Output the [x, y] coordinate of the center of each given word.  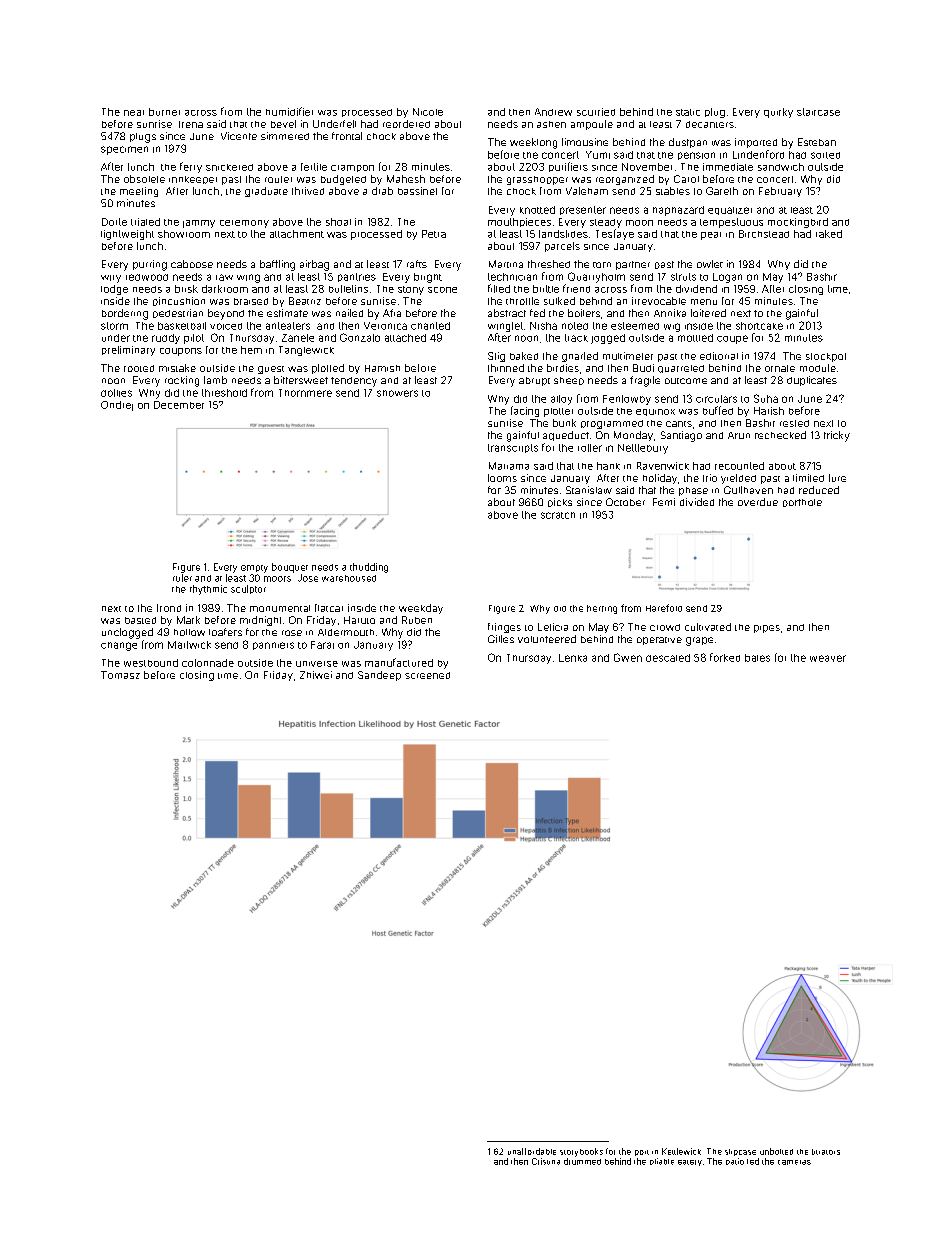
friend [576, 288]
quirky [778, 113]
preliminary [128, 351]
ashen [551, 124]
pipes [767, 629]
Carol [686, 179]
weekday [421, 609]
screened [427, 675]
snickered [229, 167]
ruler [182, 578]
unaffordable [532, 1151]
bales [757, 658]
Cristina [546, 1161]
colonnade [208, 663]
